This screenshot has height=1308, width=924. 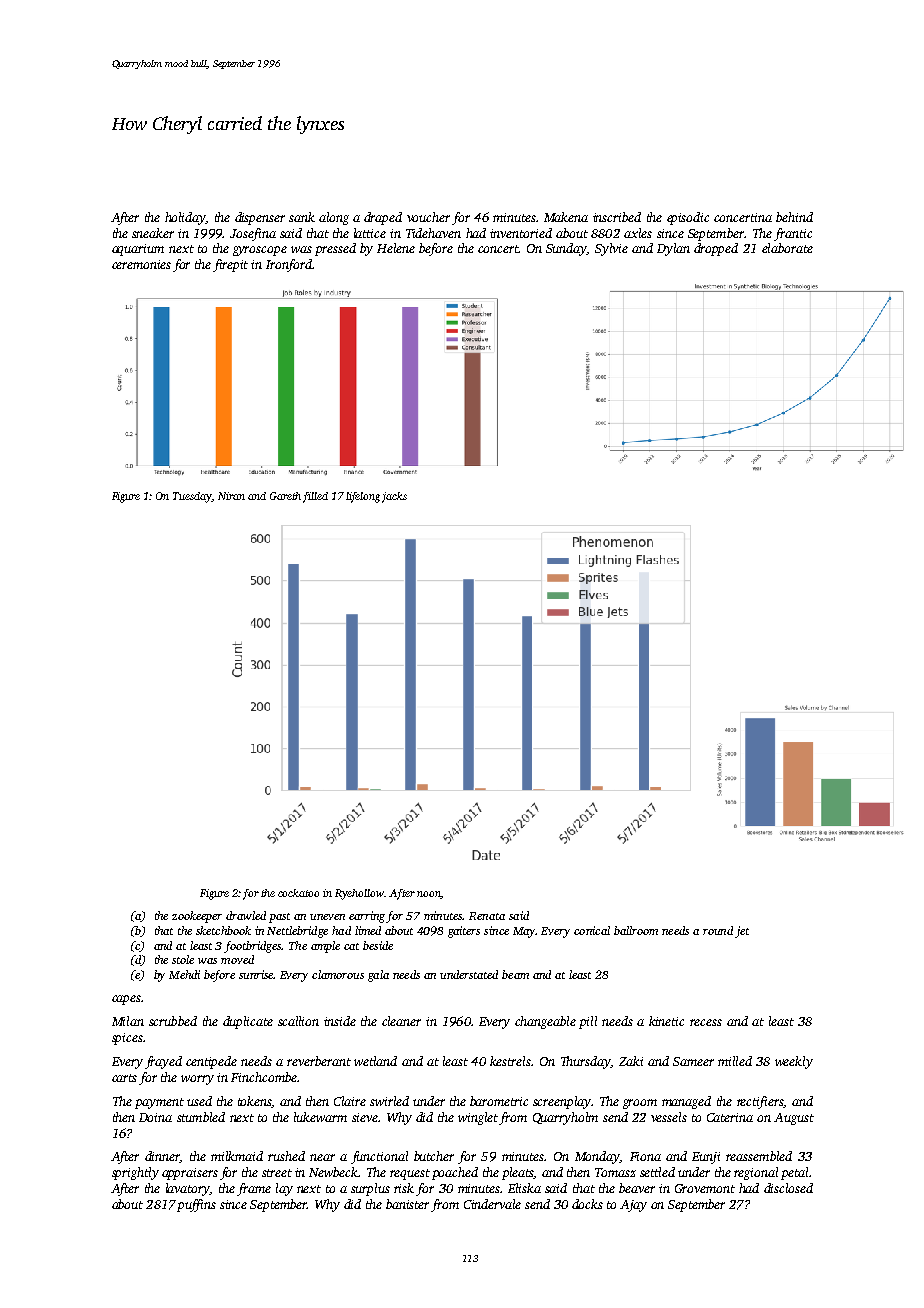 What do you see at coordinates (289, 265) in the screenshot?
I see `Ironford` at bounding box center [289, 265].
